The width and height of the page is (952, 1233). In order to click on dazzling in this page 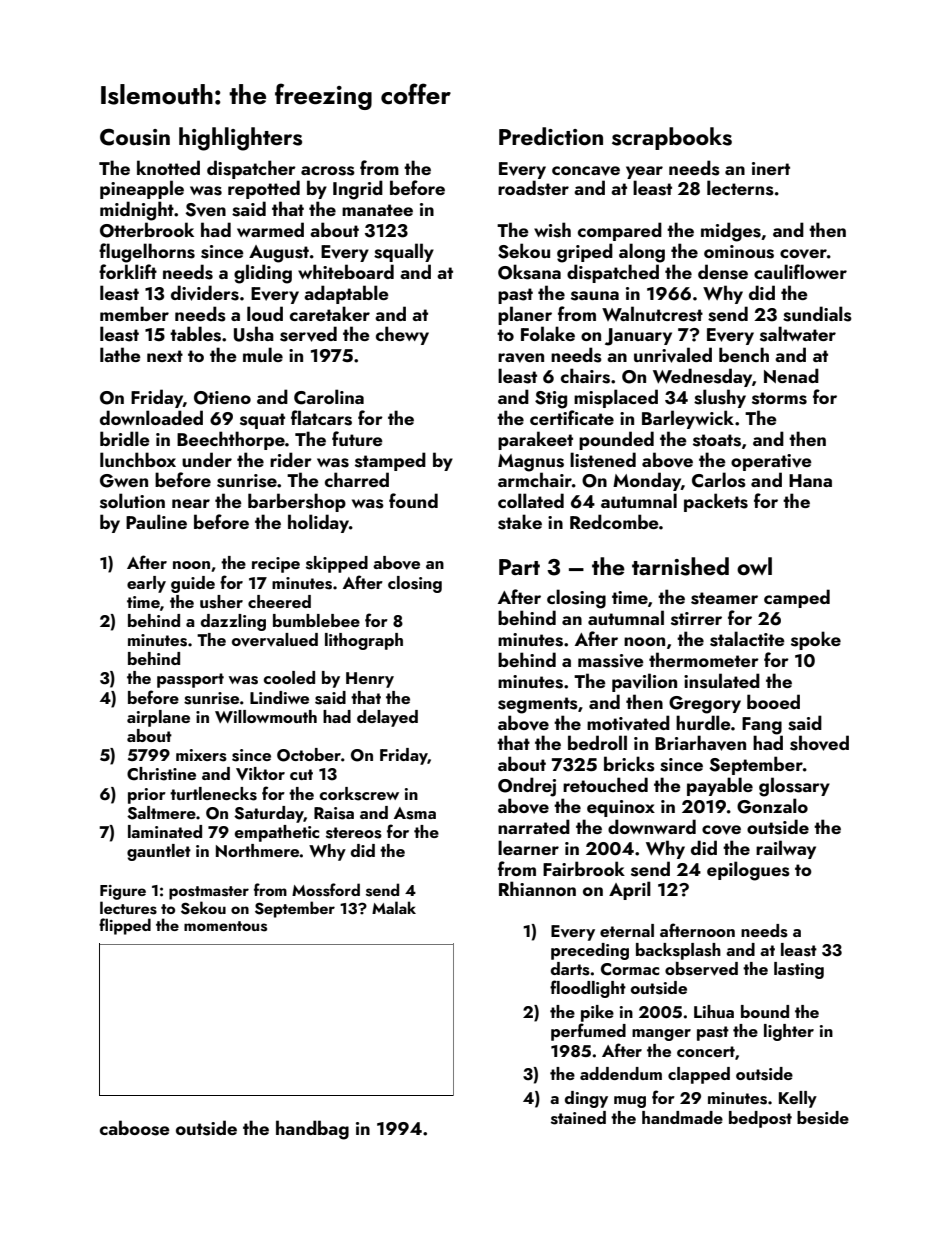, I will do `click(233, 622)`.
